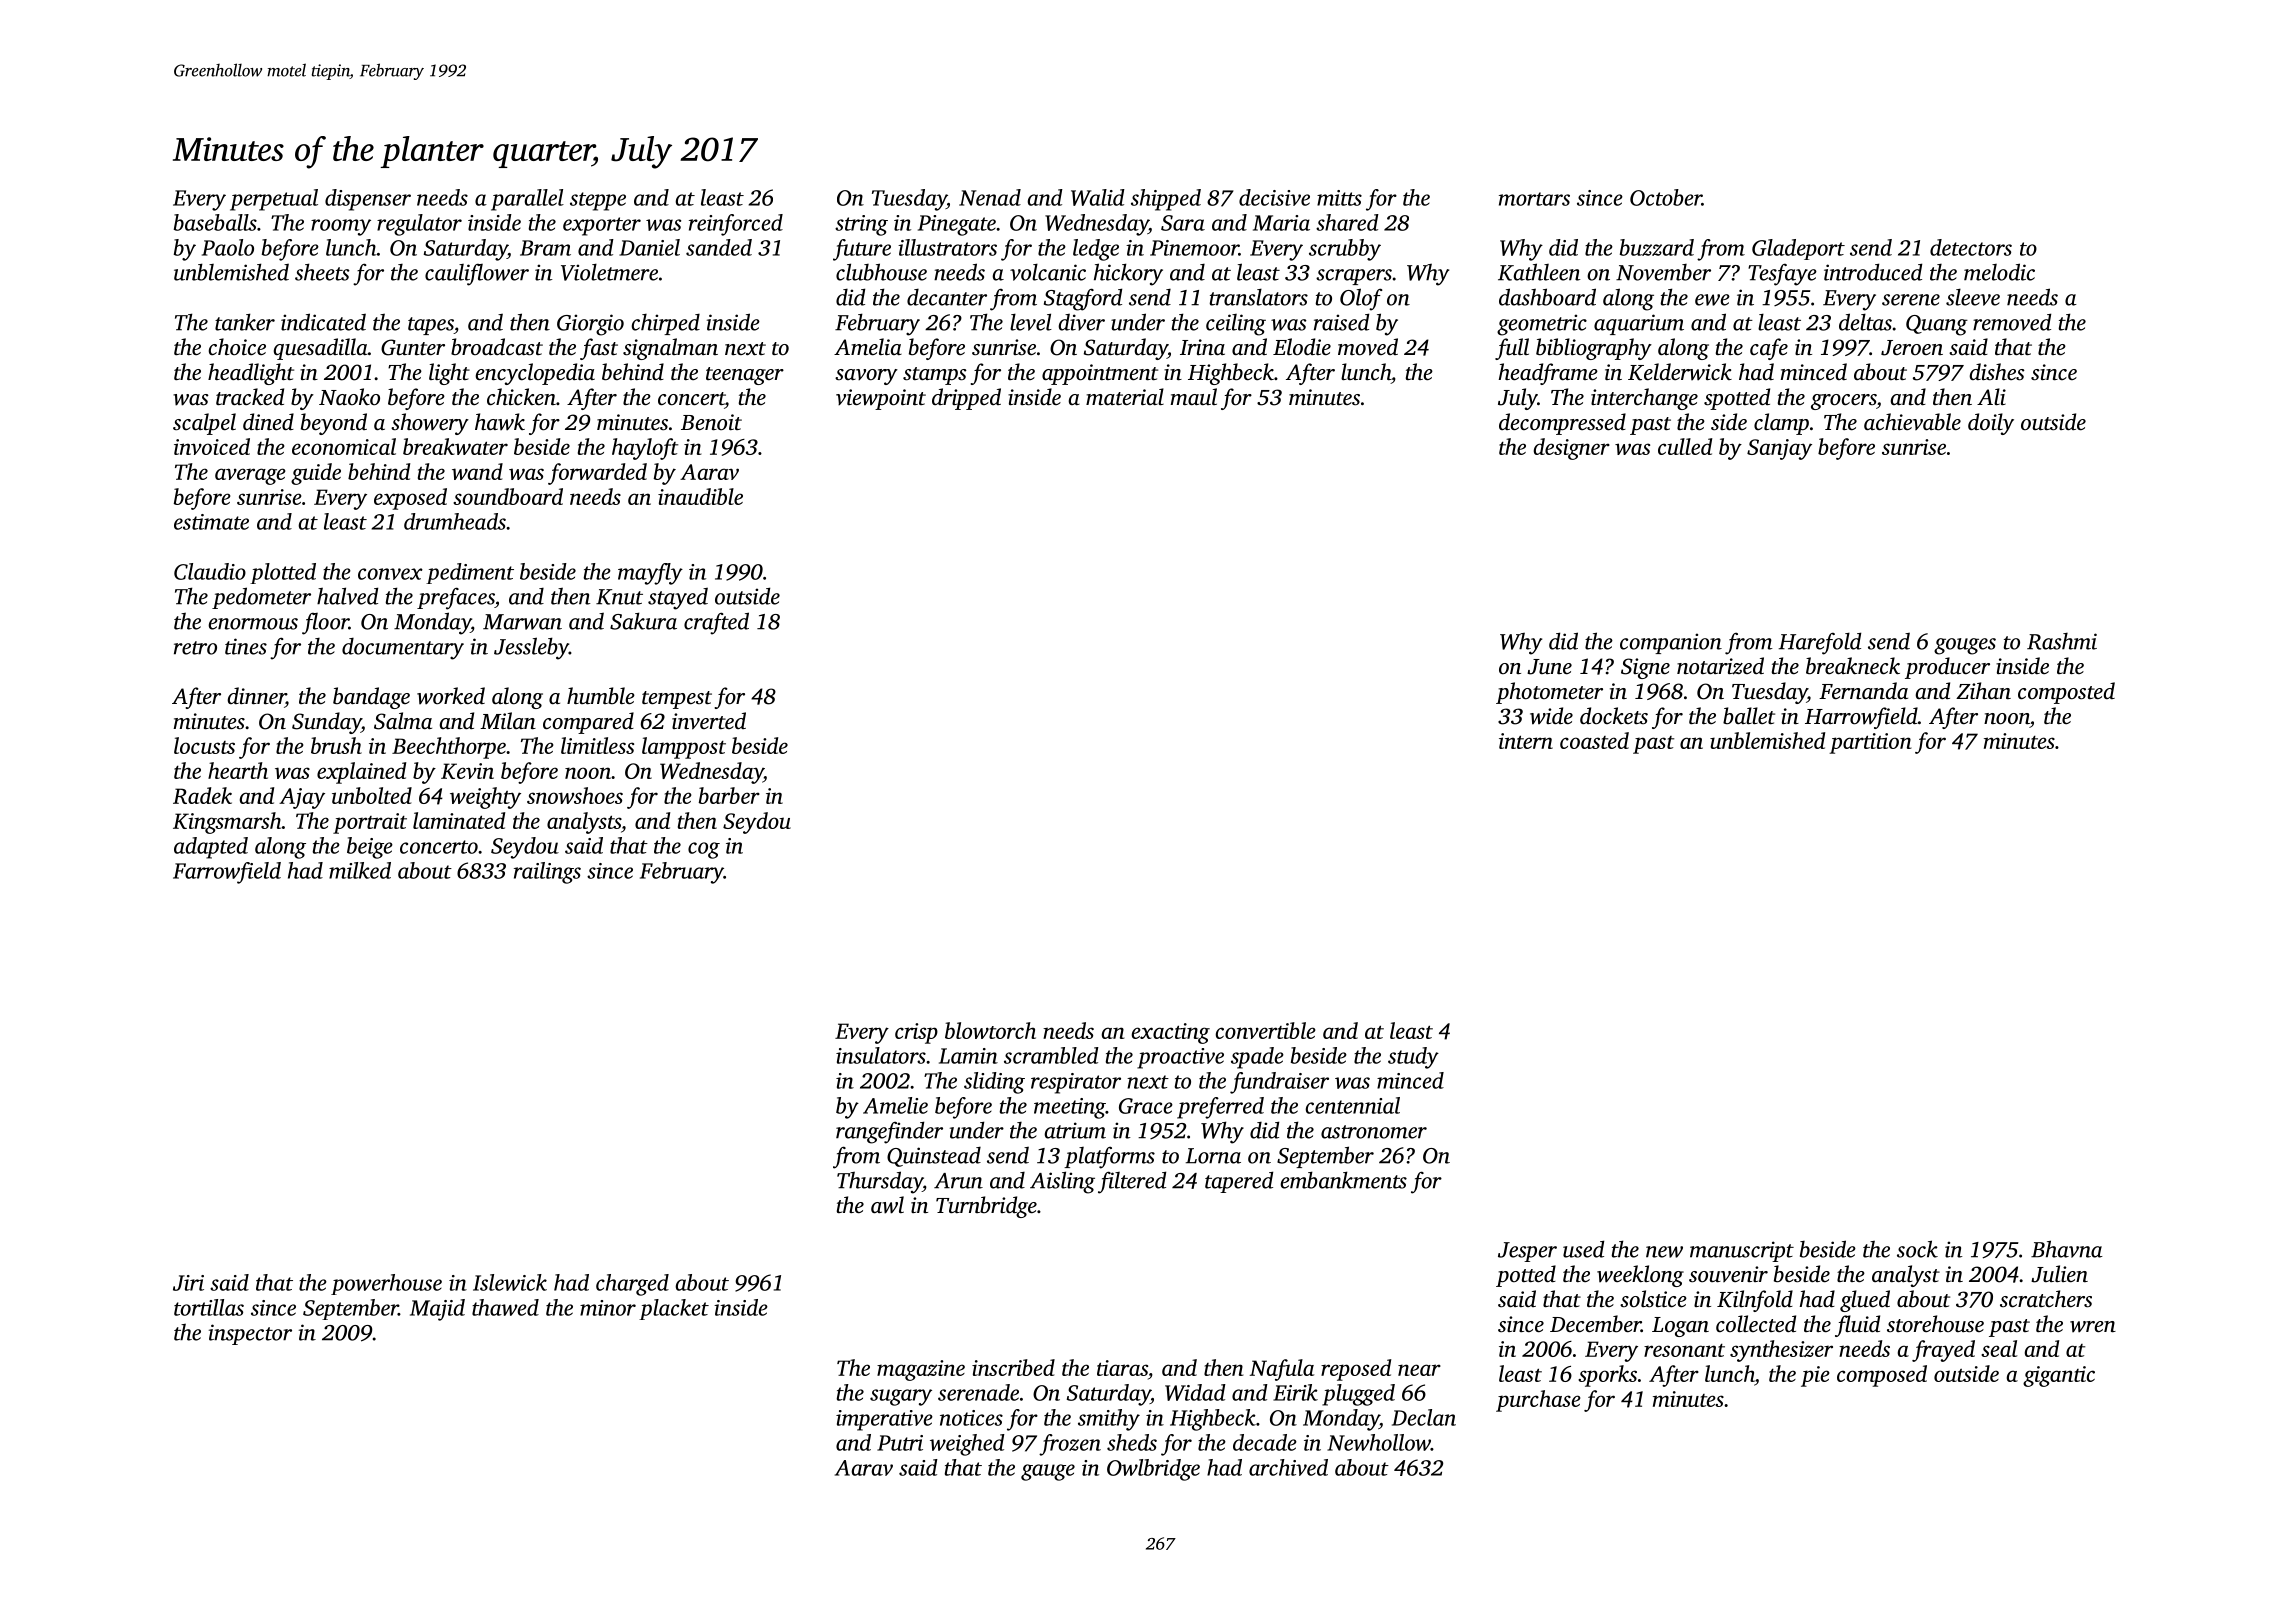  Describe the element at coordinates (1594, 740) in the image. I see `coasted` at that location.
